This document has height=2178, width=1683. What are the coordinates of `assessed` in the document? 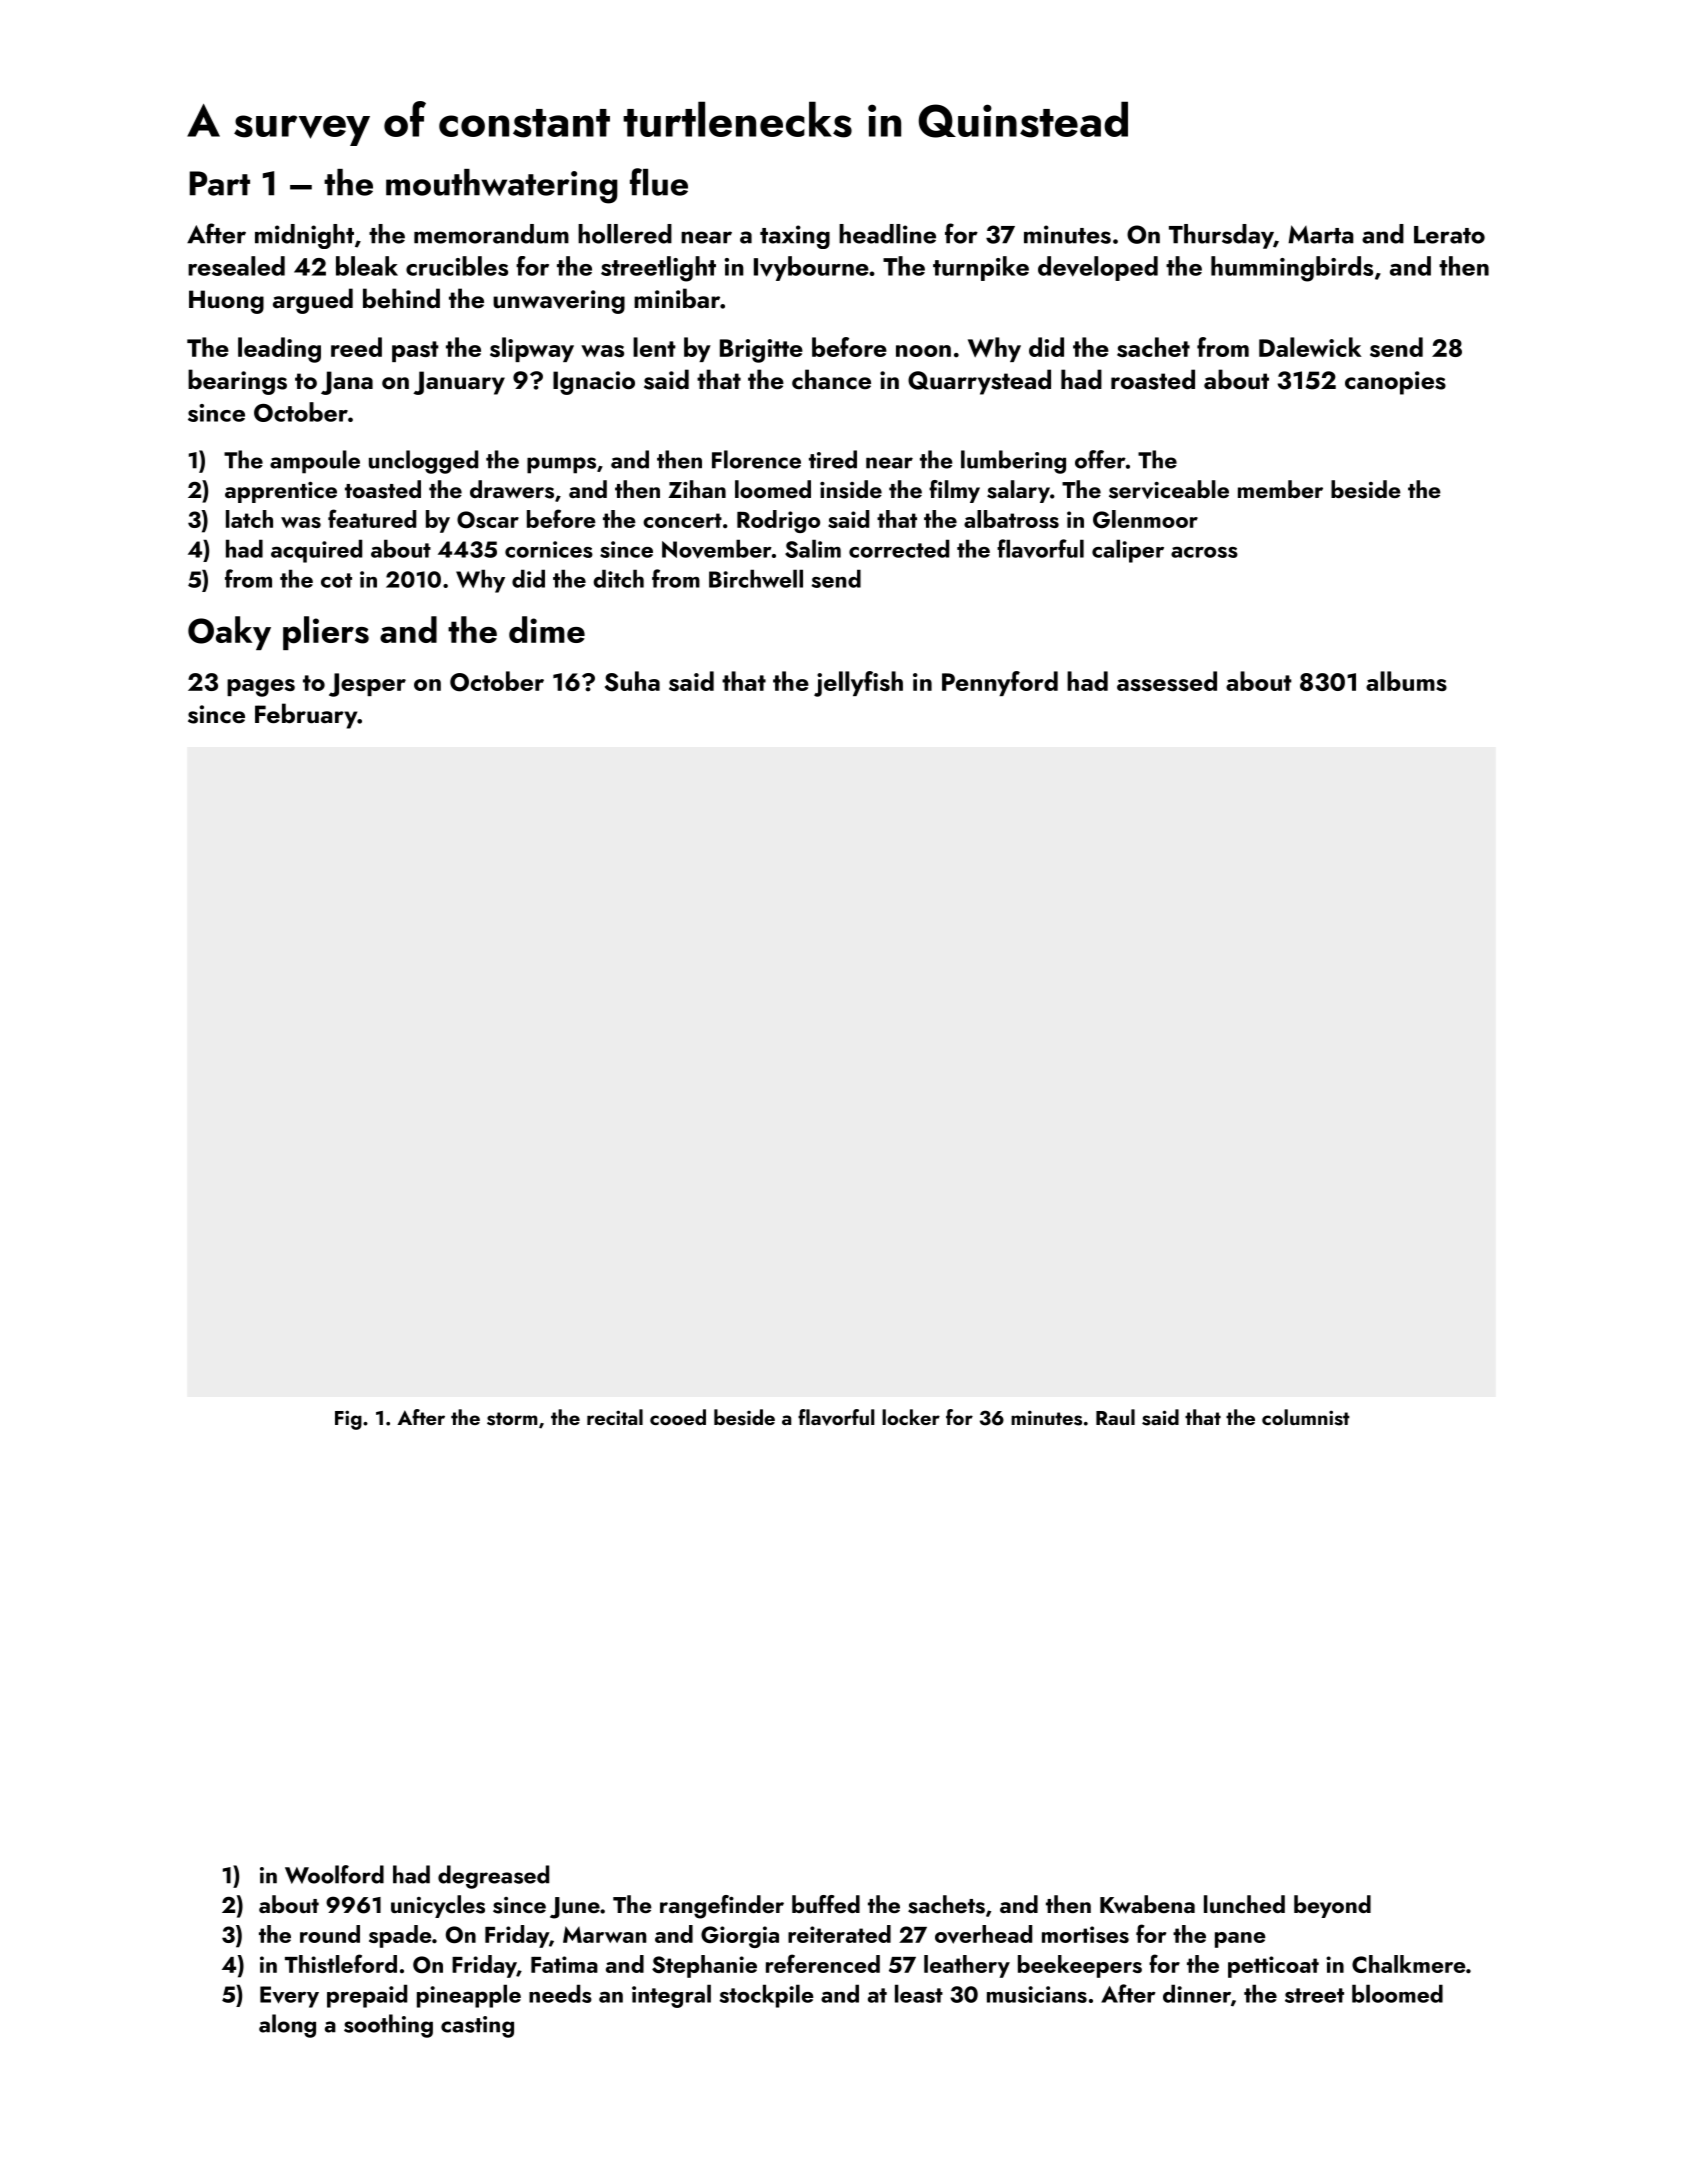 It's located at (1167, 681).
